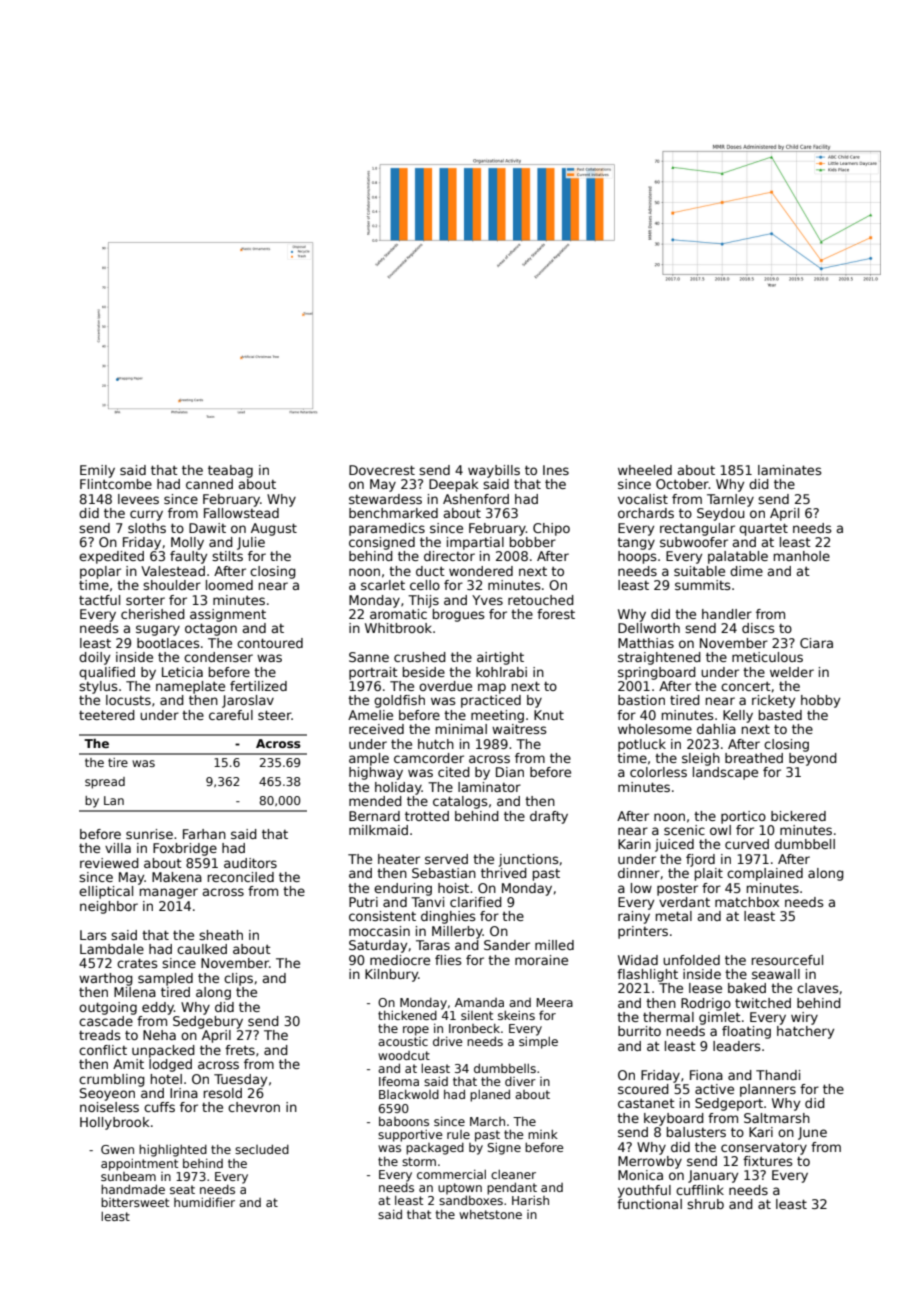 This image has height=1308, width=924. I want to click on printers, so click(643, 932).
